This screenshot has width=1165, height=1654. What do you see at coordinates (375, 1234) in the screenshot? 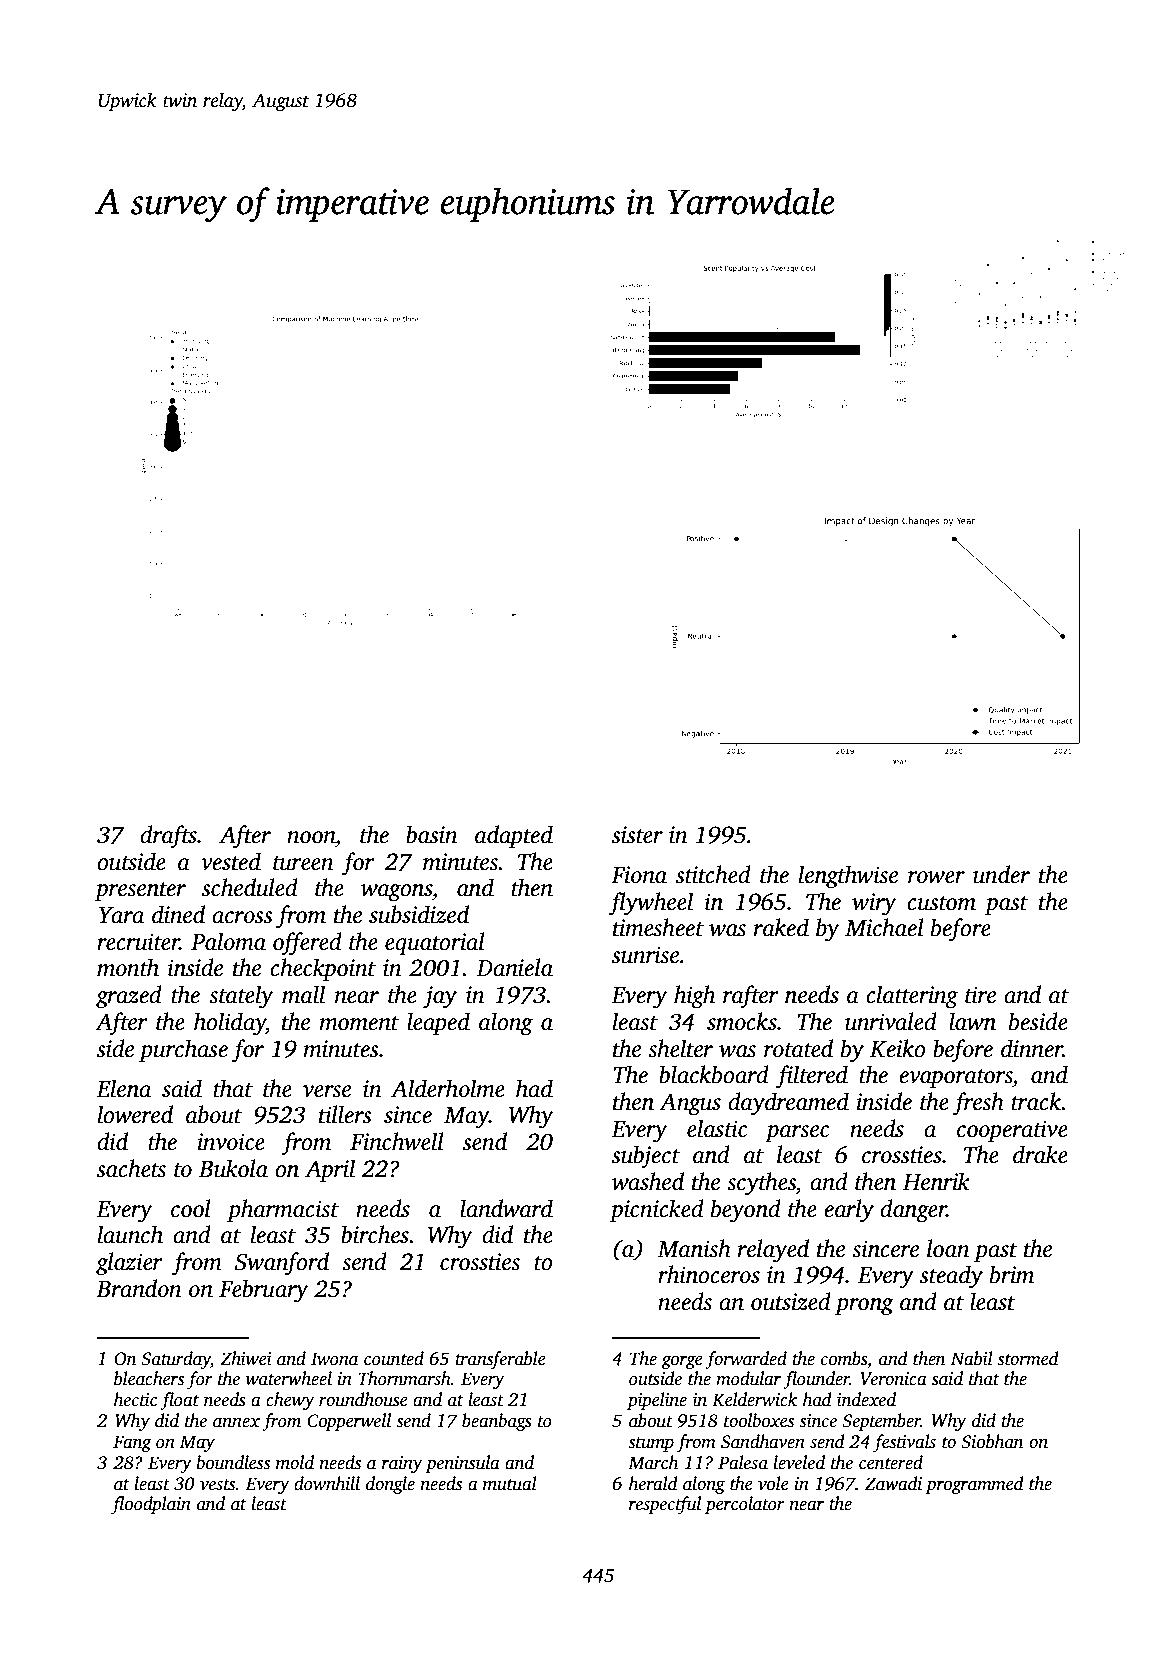
I see `birches` at bounding box center [375, 1234].
